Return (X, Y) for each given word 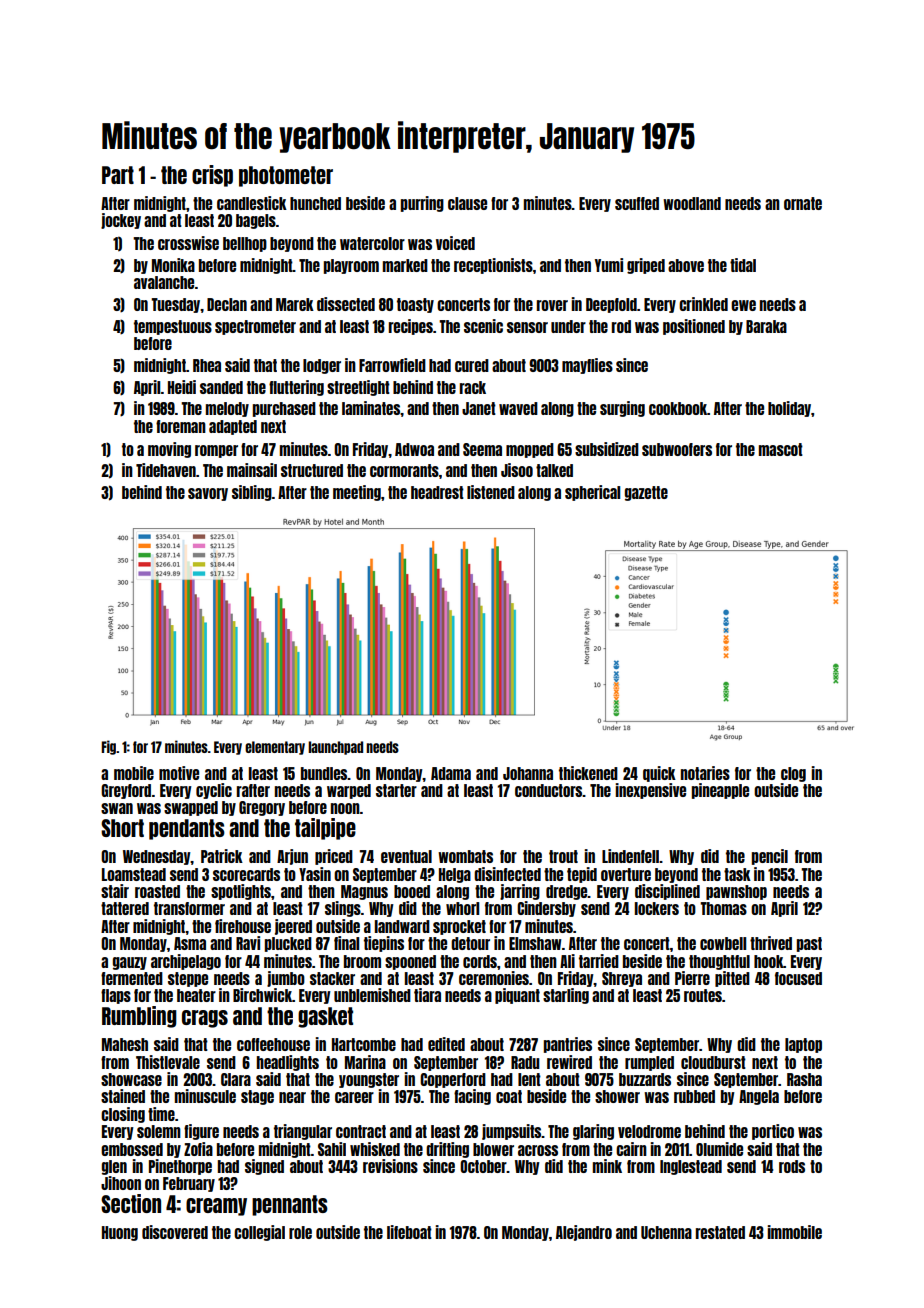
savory (208, 494)
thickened (588, 773)
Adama (451, 773)
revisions (390, 1166)
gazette (646, 493)
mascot (781, 449)
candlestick (252, 203)
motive (179, 773)
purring (422, 204)
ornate (803, 203)
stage (257, 1097)
